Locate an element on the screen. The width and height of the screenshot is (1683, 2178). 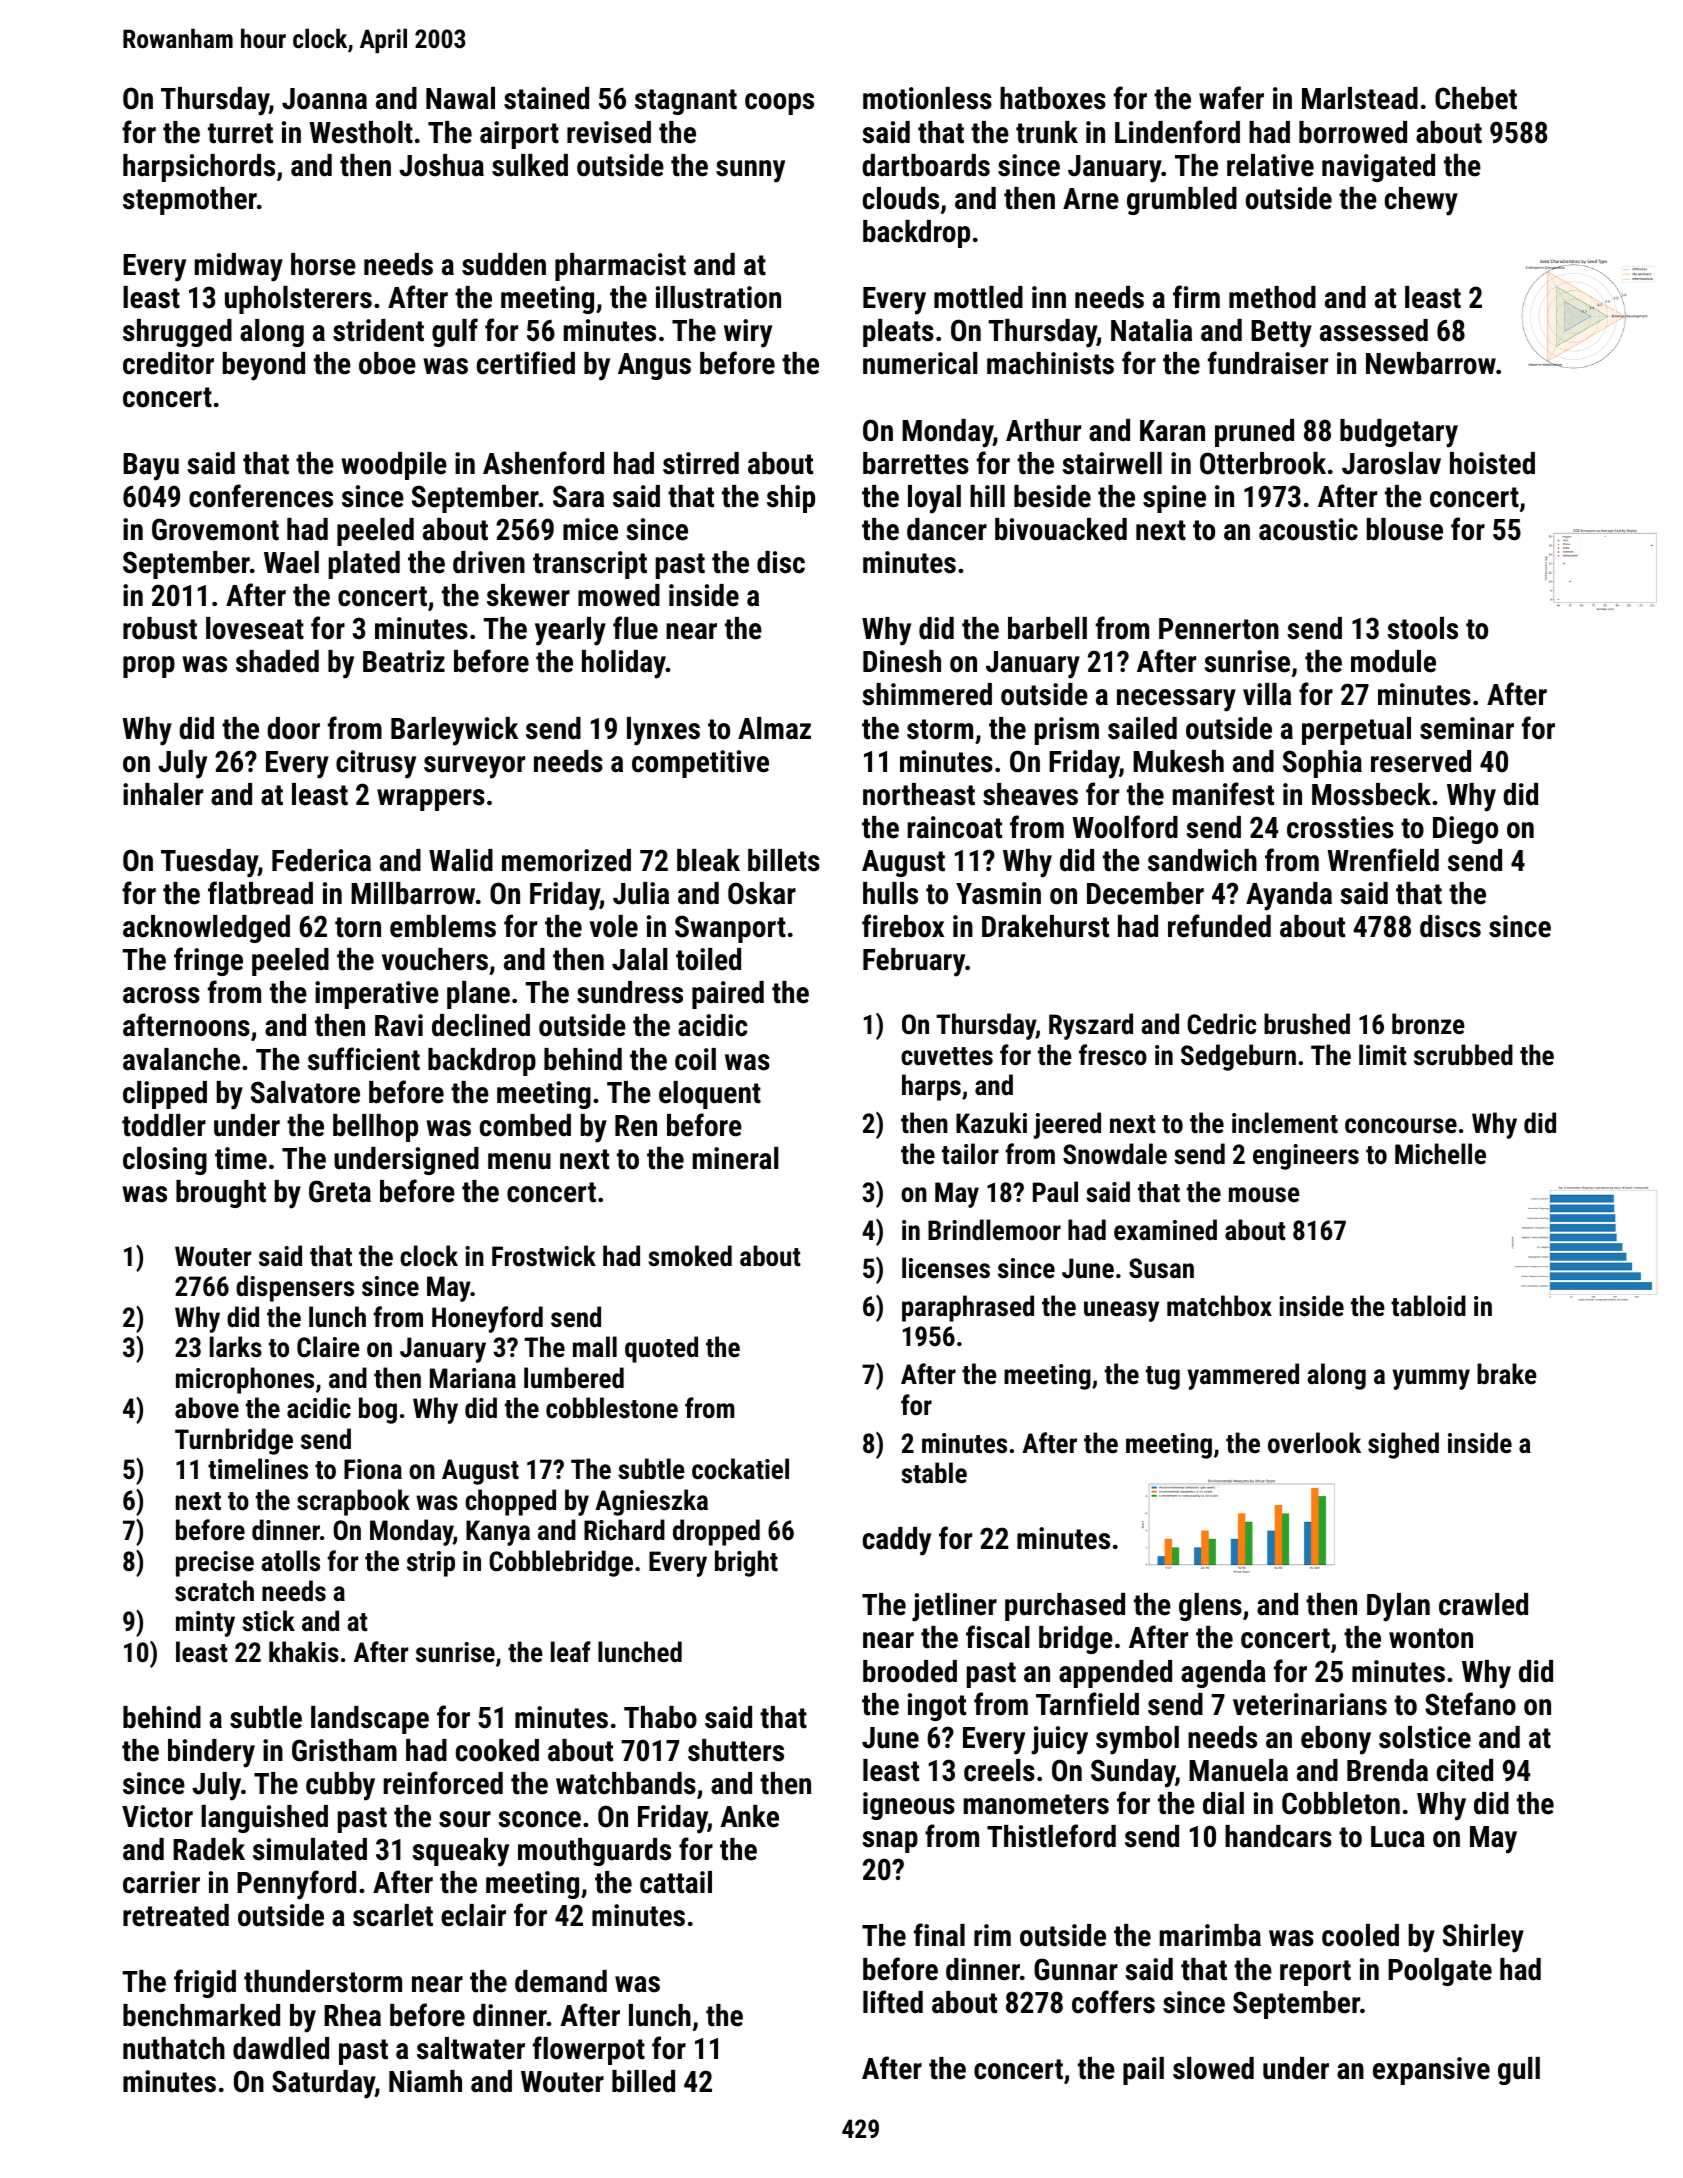
creels is located at coordinates (999, 1770).
